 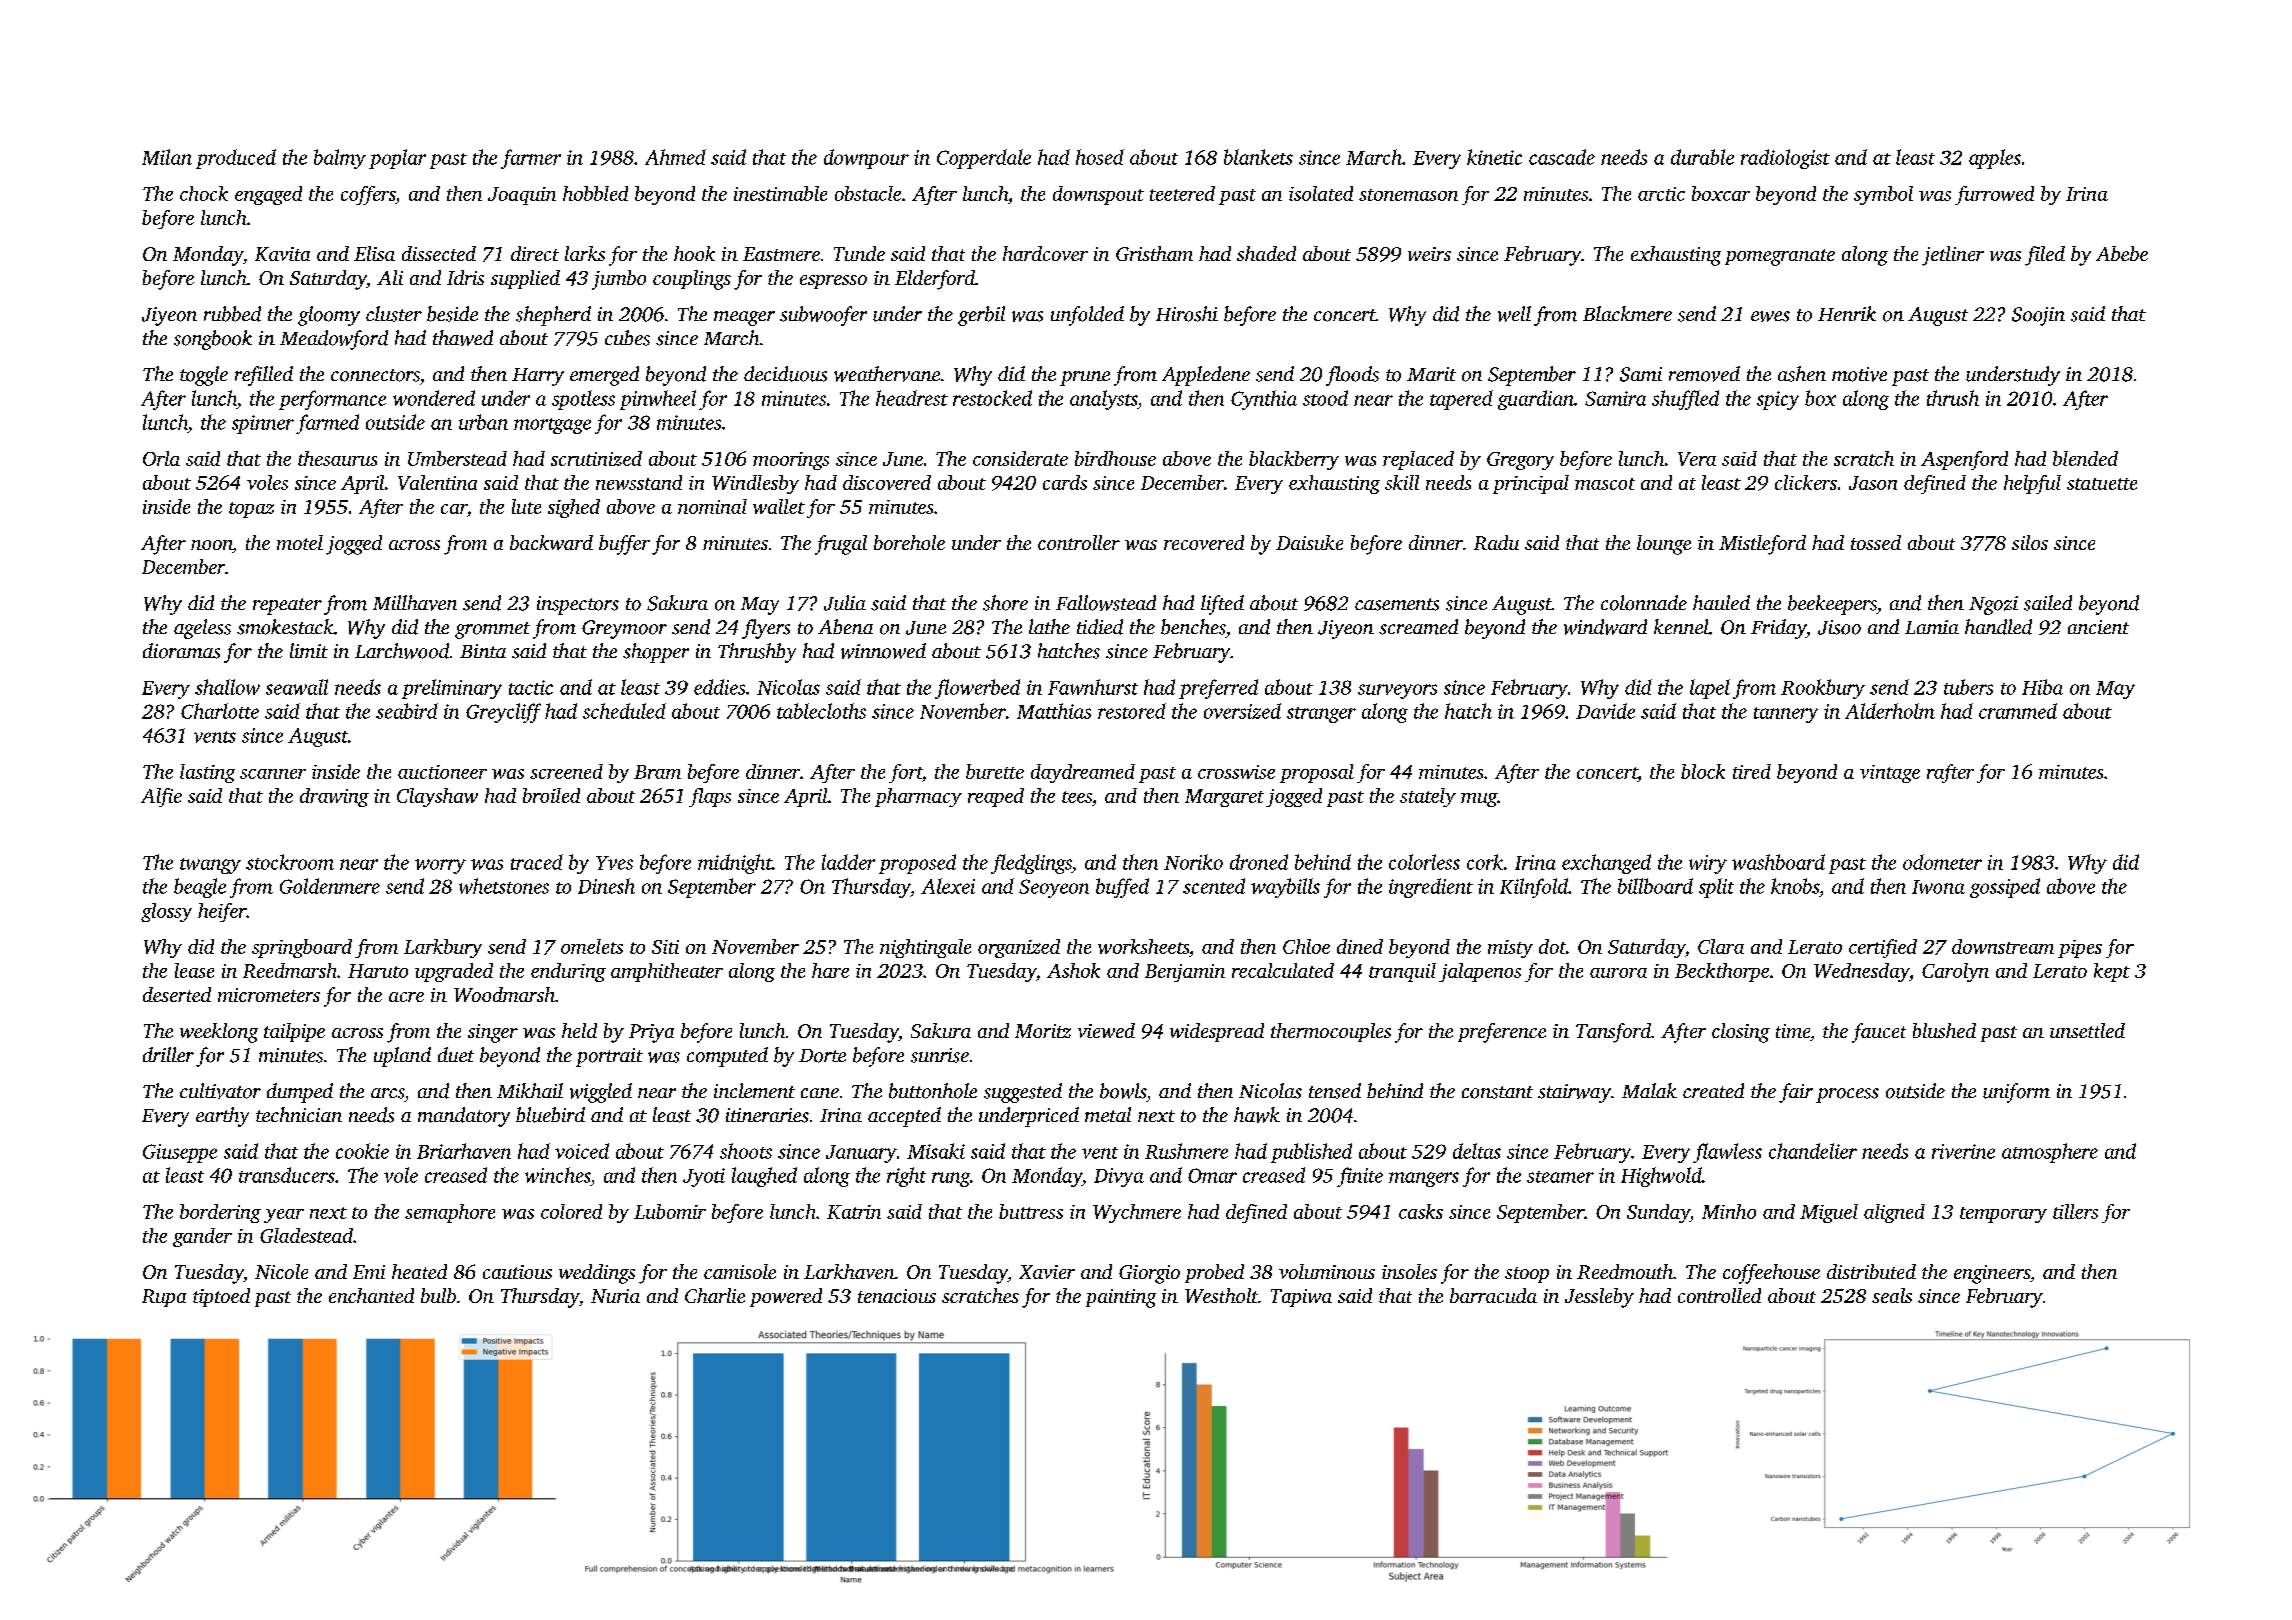 What do you see at coordinates (2098, 627) in the page?
I see `ancient` at bounding box center [2098, 627].
